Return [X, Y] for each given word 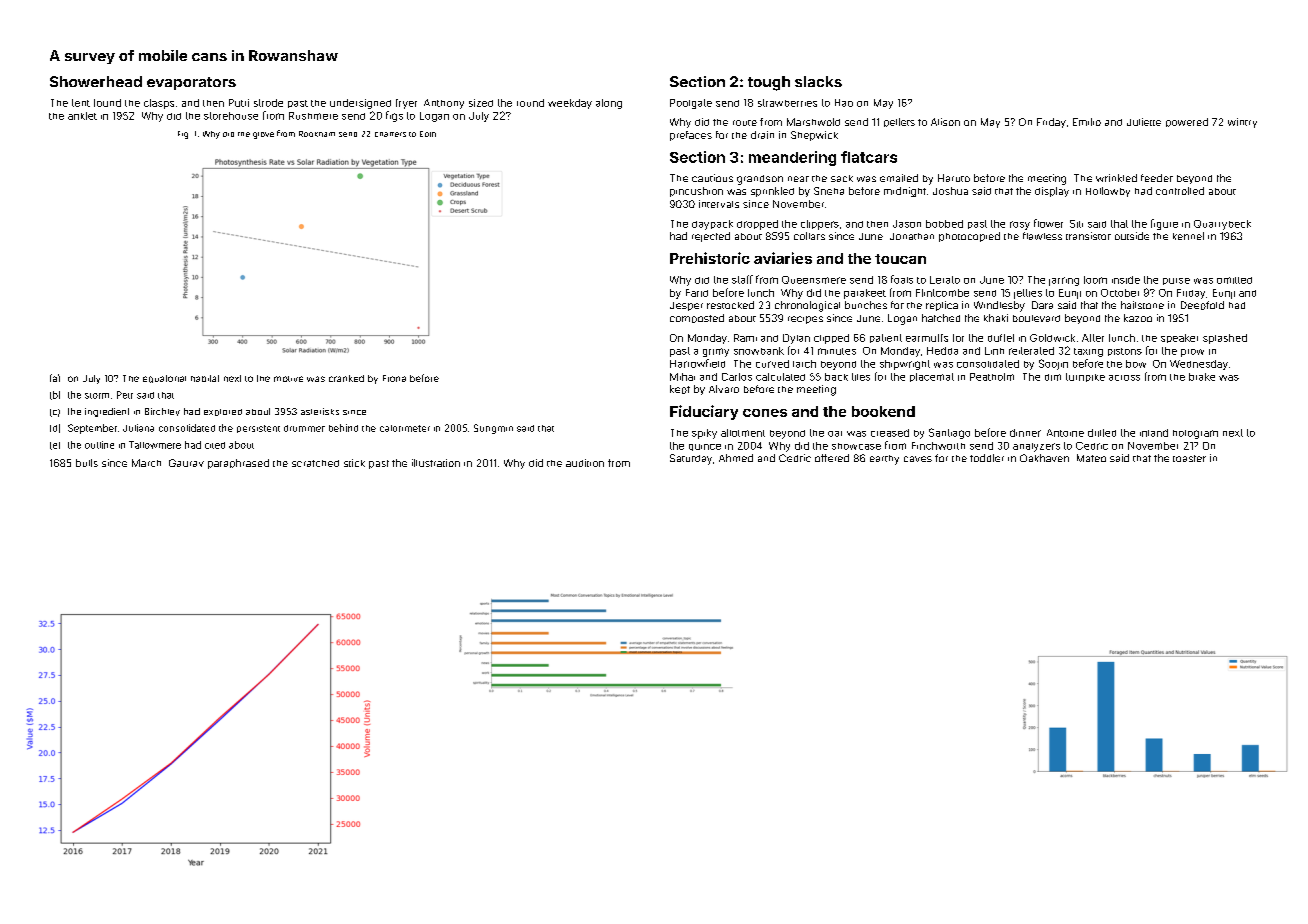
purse [1176, 281]
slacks [818, 81]
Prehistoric [710, 258]
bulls [87, 463]
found [107, 103]
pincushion [696, 192]
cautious [712, 178]
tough [769, 83]
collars [809, 236]
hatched [941, 318]
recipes [805, 320]
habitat [205, 378]
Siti [1076, 224]
